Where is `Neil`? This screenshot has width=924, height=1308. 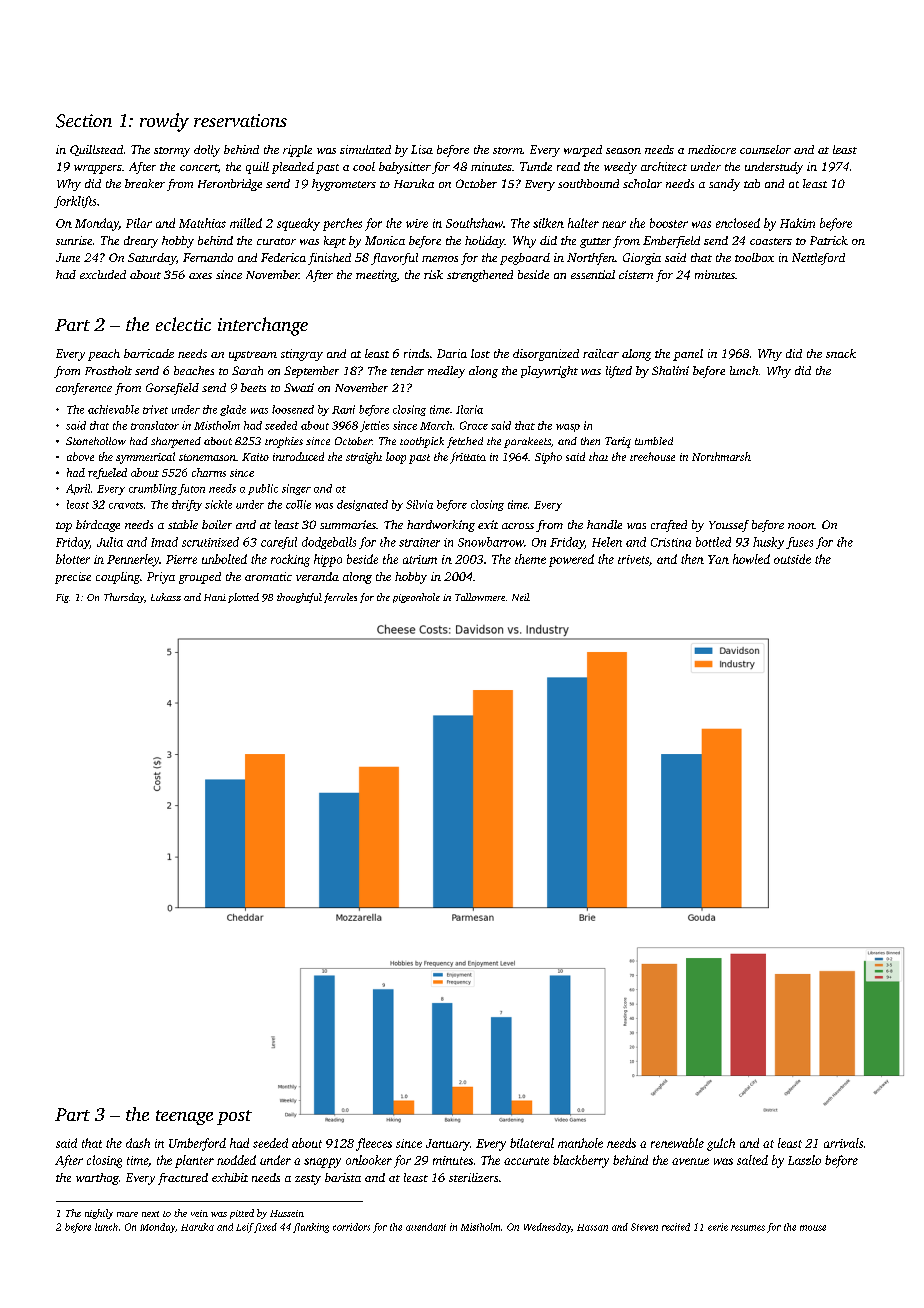 Neil is located at coordinates (521, 597).
